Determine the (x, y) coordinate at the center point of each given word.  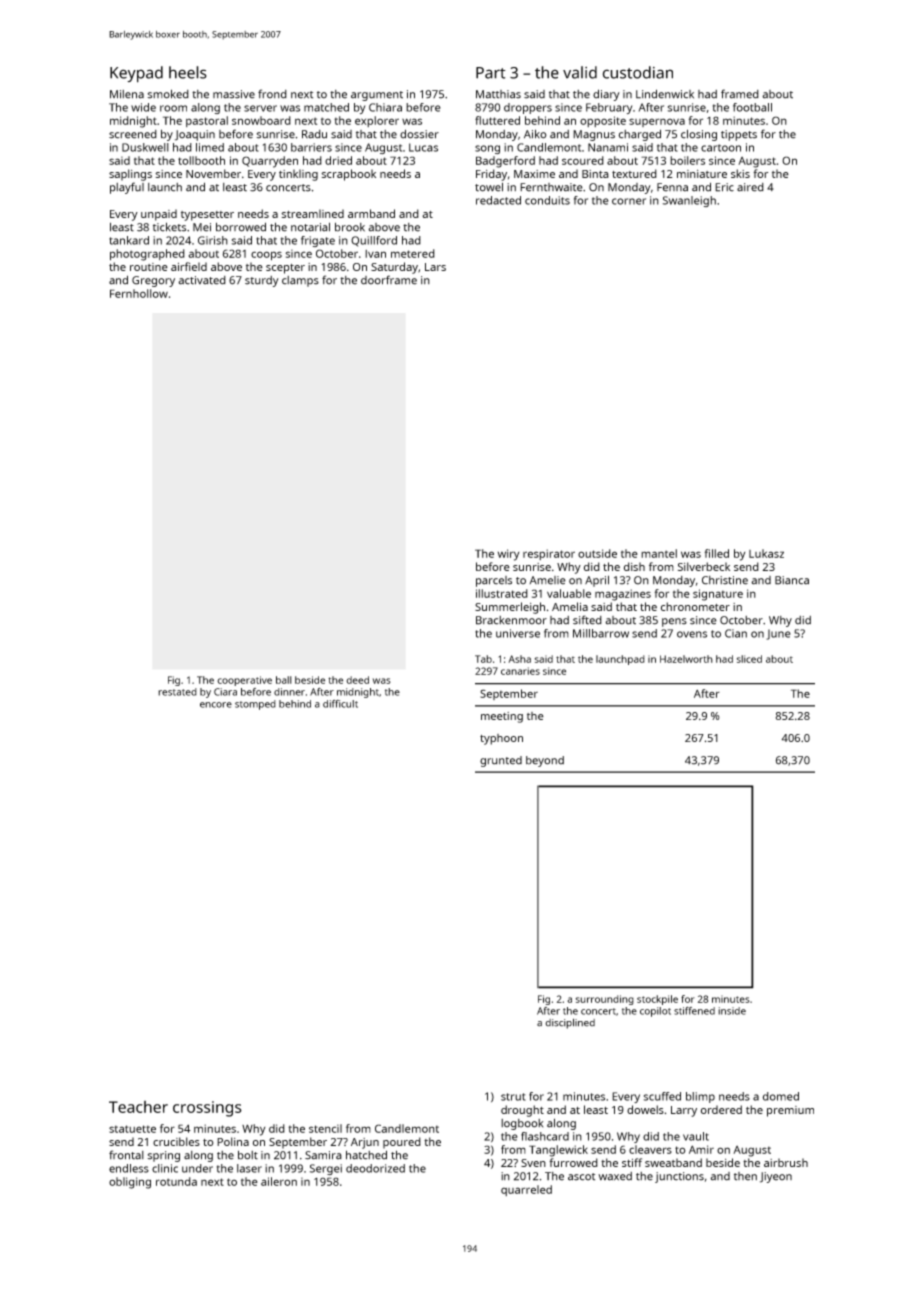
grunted (501, 761)
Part (491, 73)
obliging (130, 1183)
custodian (638, 72)
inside (732, 1011)
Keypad (136, 74)
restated (177, 692)
